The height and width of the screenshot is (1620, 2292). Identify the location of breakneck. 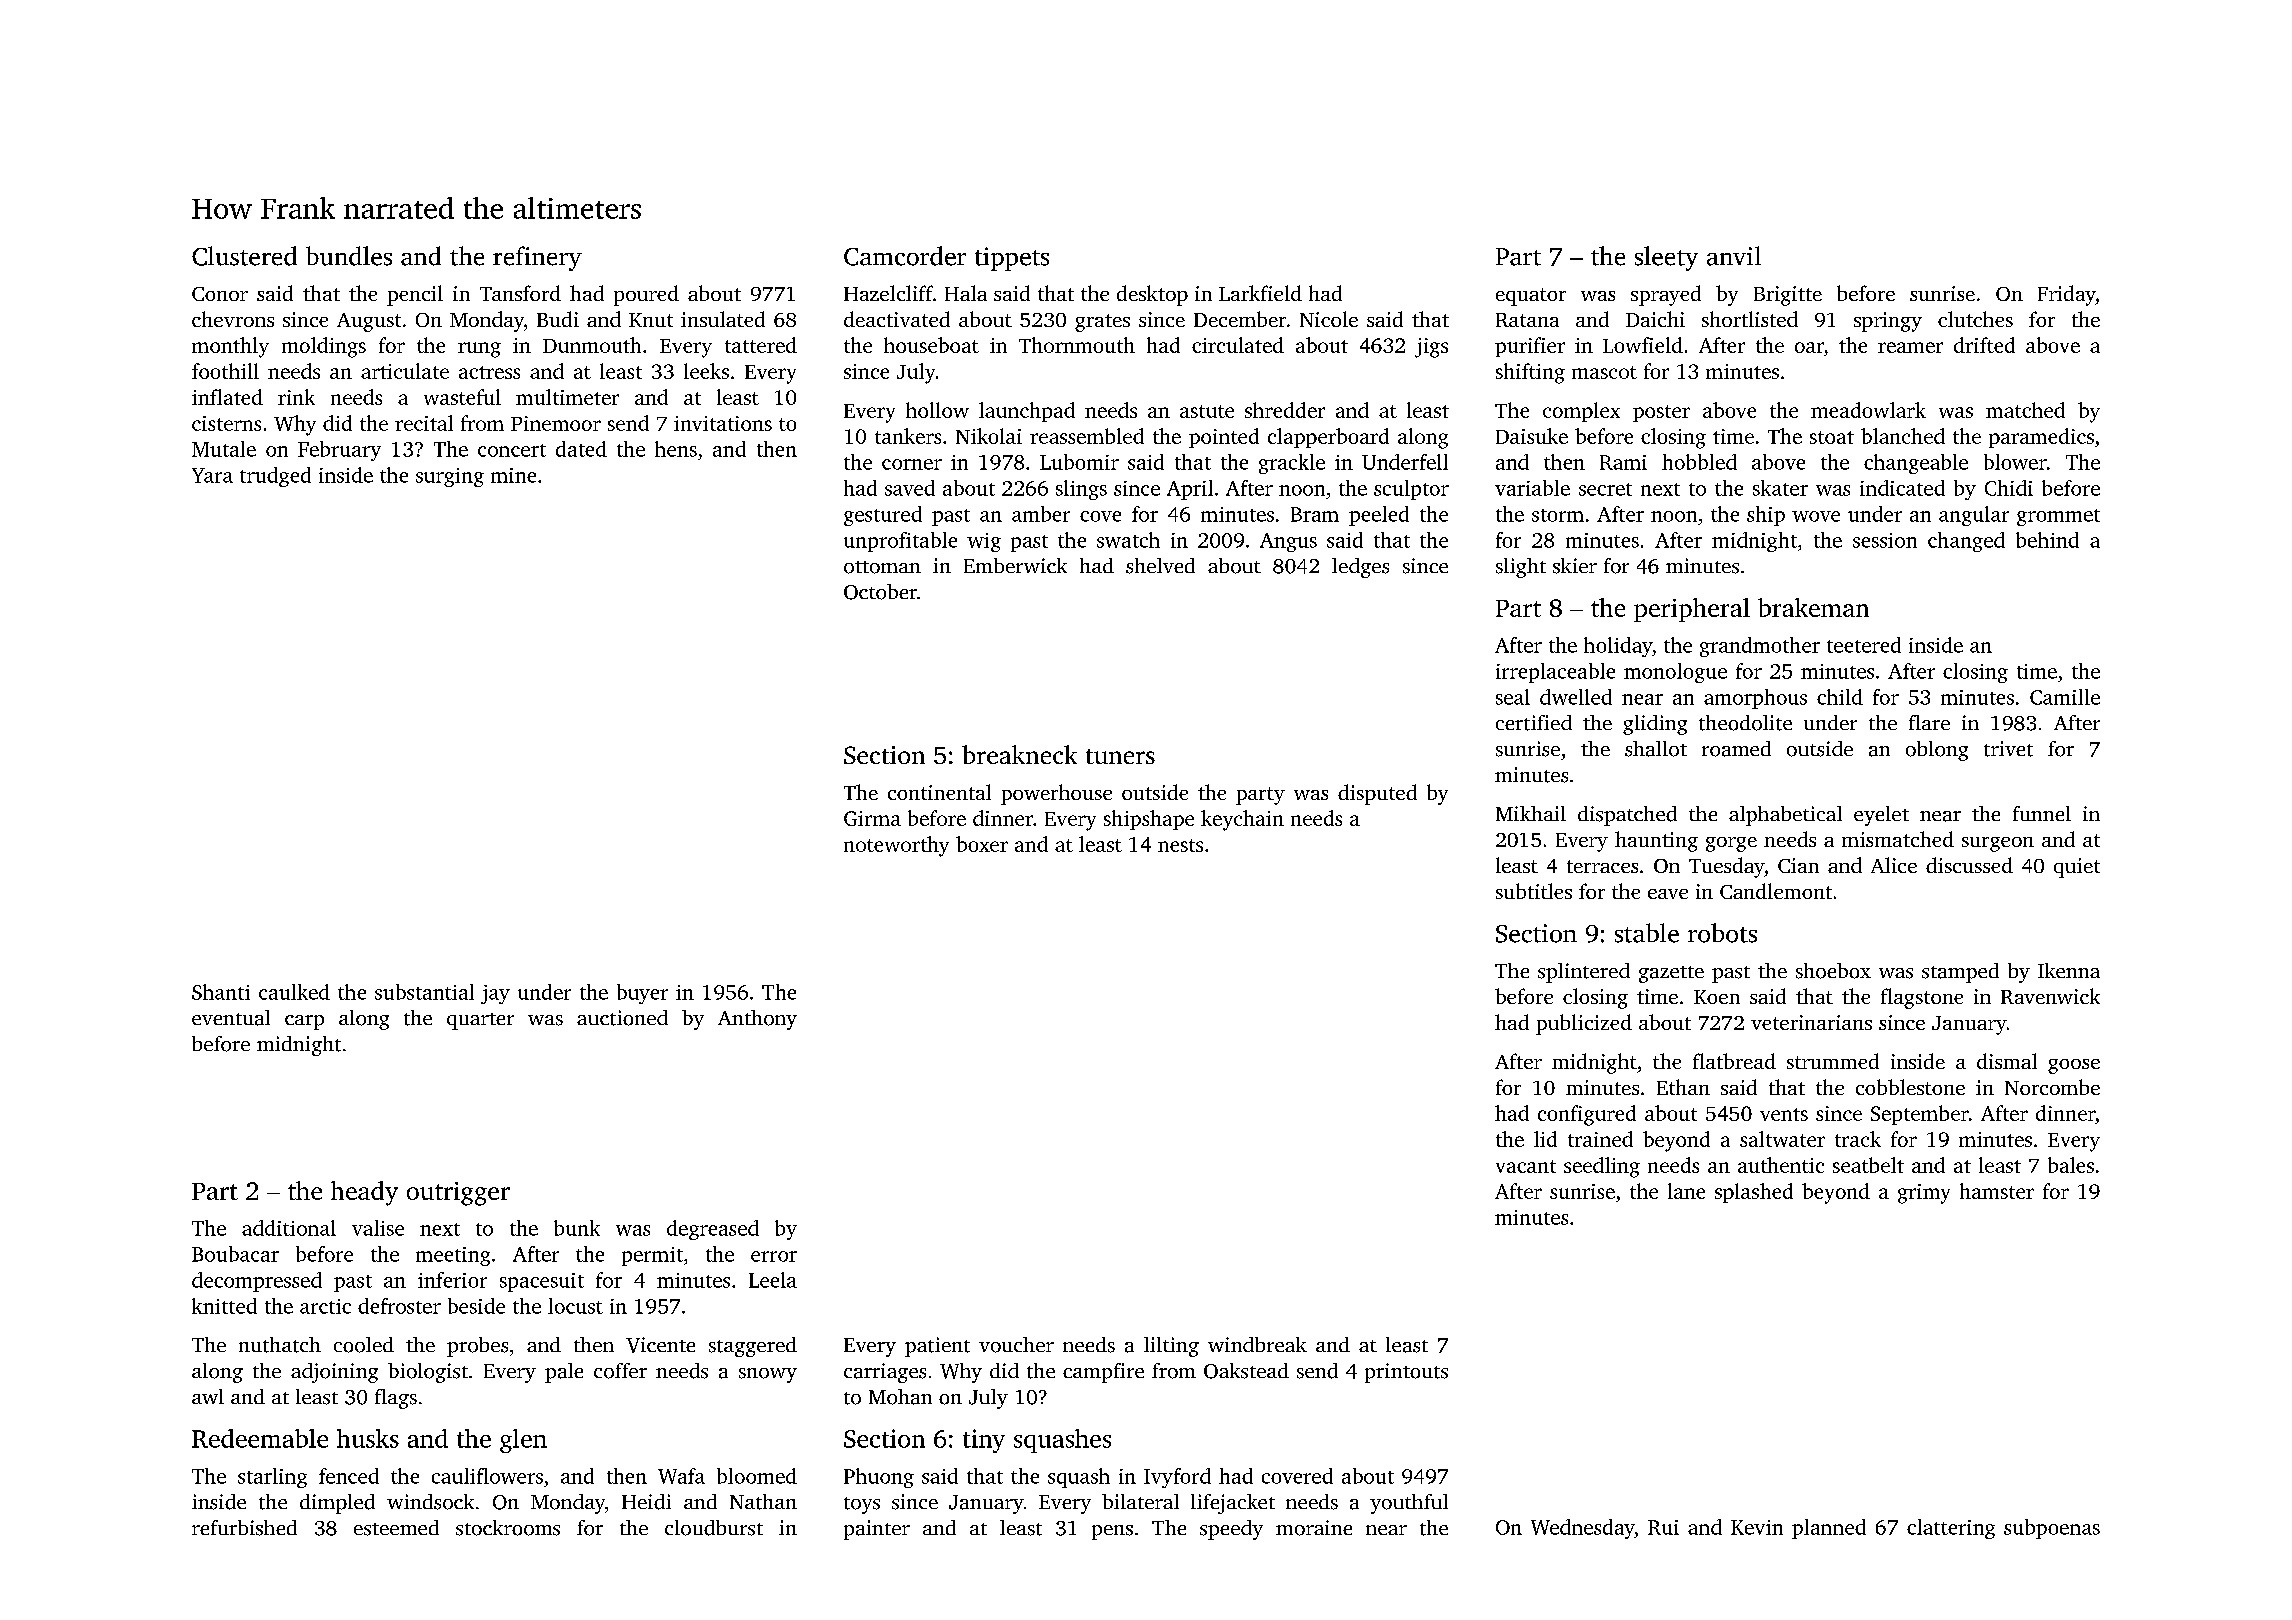
(1019, 754).
